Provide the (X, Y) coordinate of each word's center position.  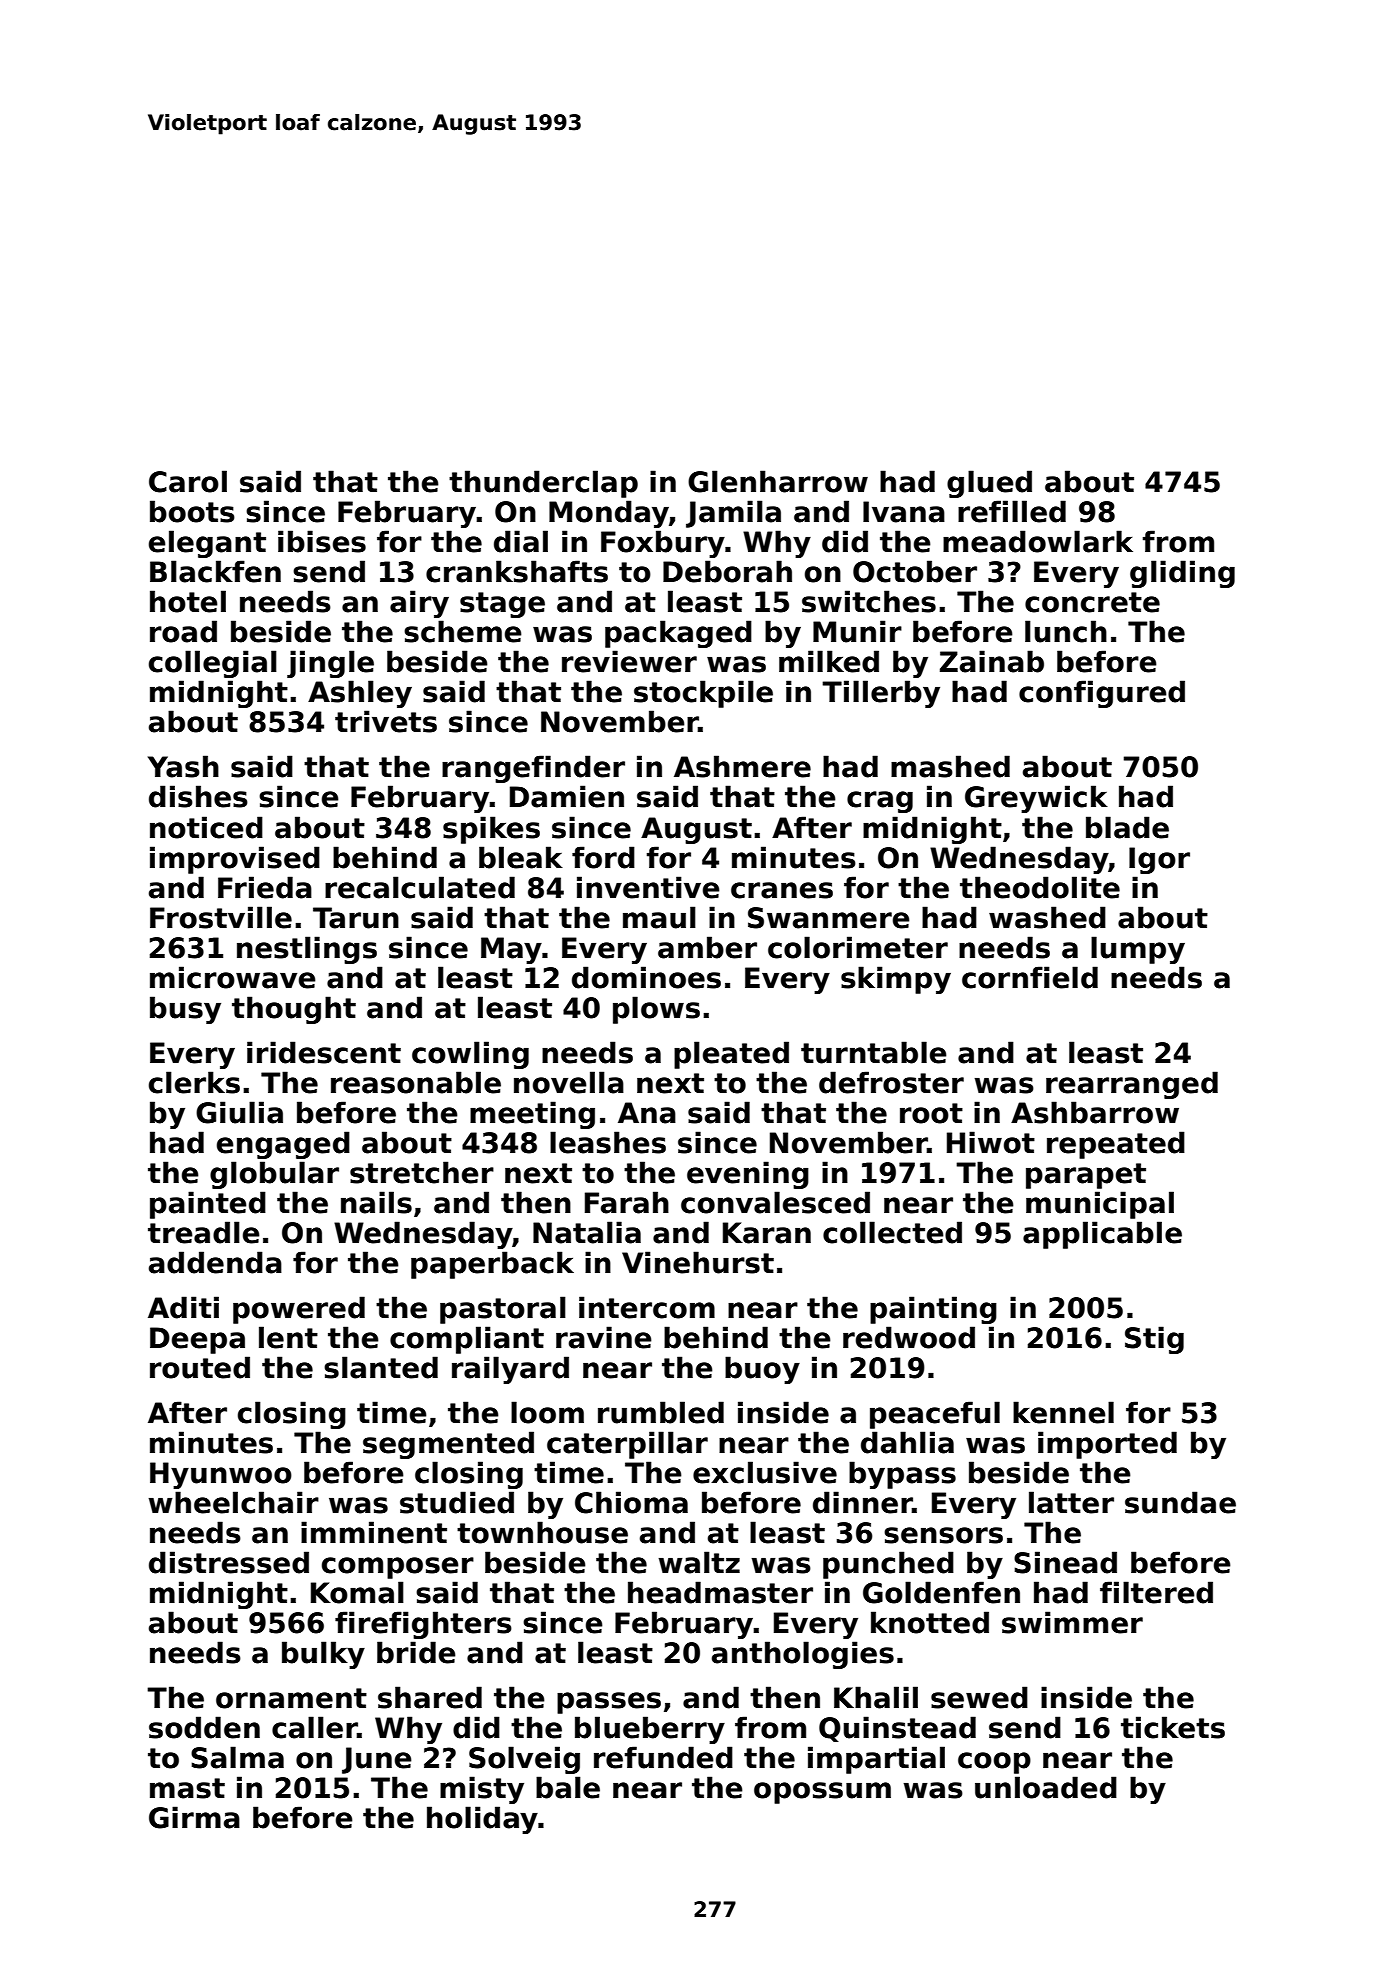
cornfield (1030, 977)
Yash (183, 766)
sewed (979, 1697)
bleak (521, 857)
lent (288, 1337)
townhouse (542, 1532)
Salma (237, 1757)
